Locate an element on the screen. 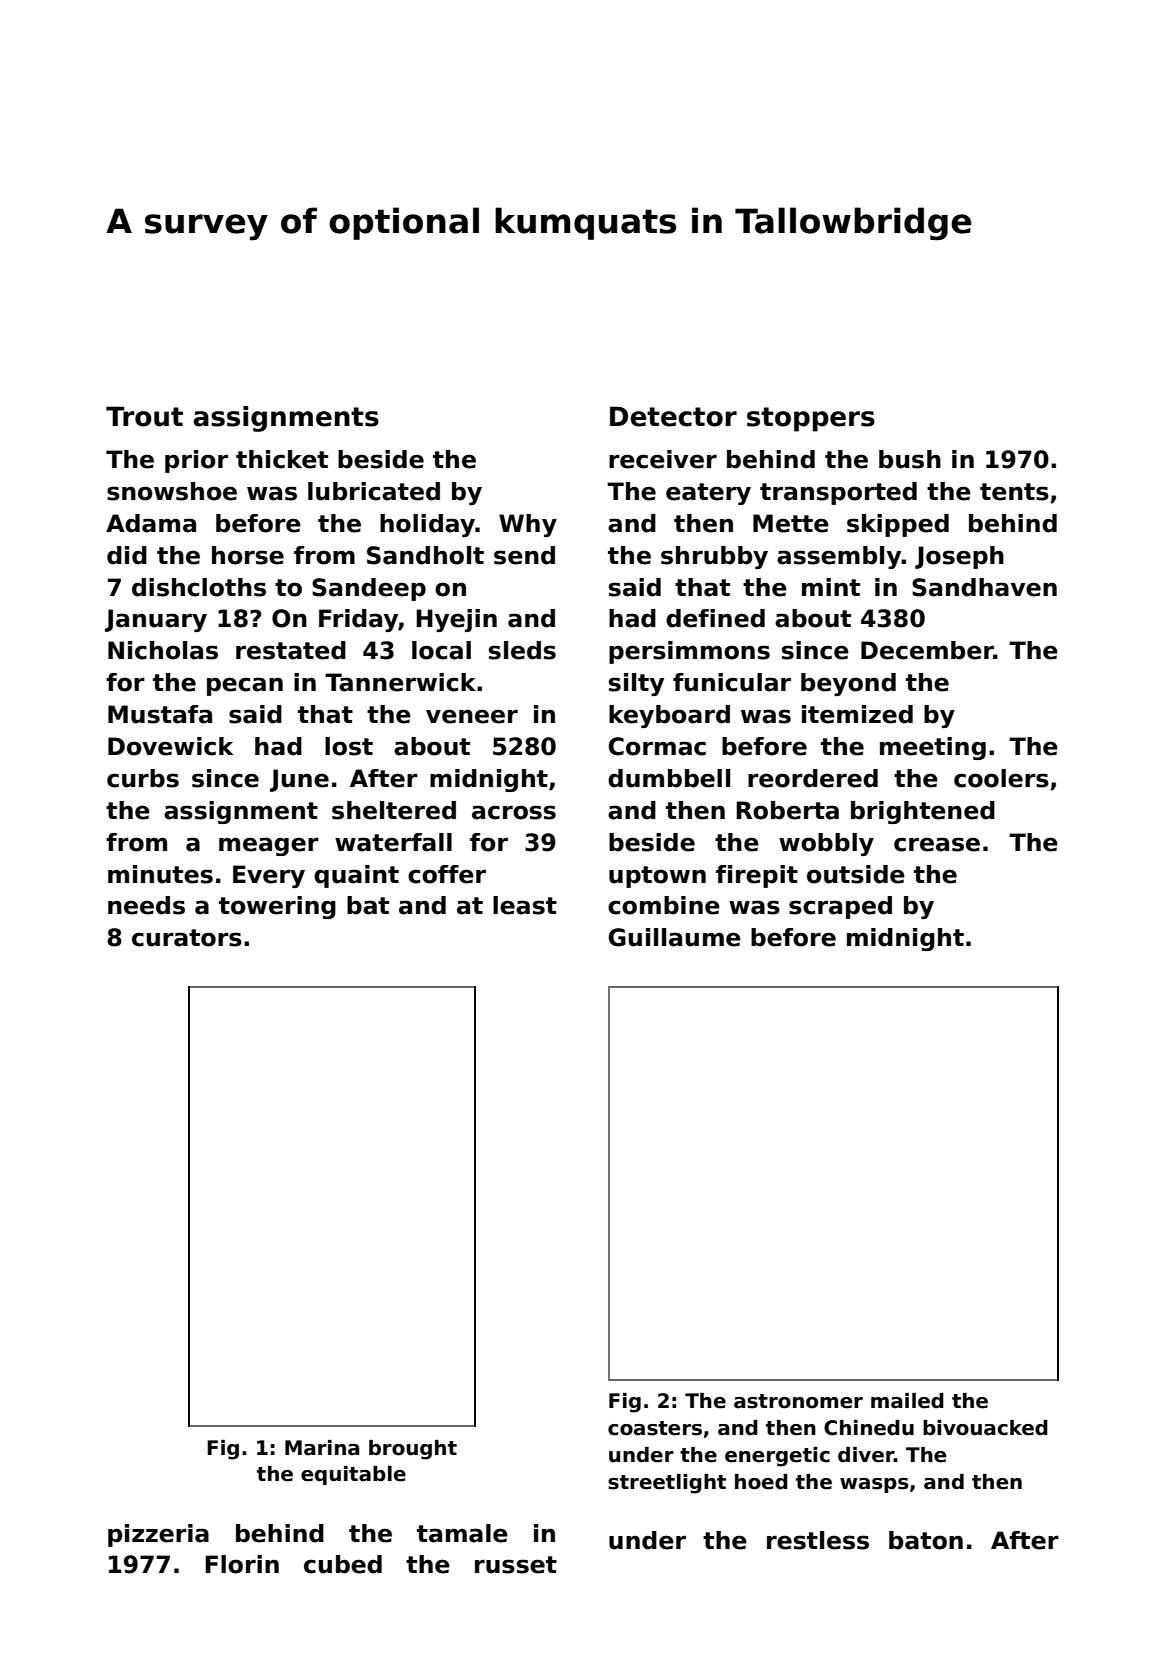 This screenshot has height=1654, width=1165. stoppers is located at coordinates (811, 419).
